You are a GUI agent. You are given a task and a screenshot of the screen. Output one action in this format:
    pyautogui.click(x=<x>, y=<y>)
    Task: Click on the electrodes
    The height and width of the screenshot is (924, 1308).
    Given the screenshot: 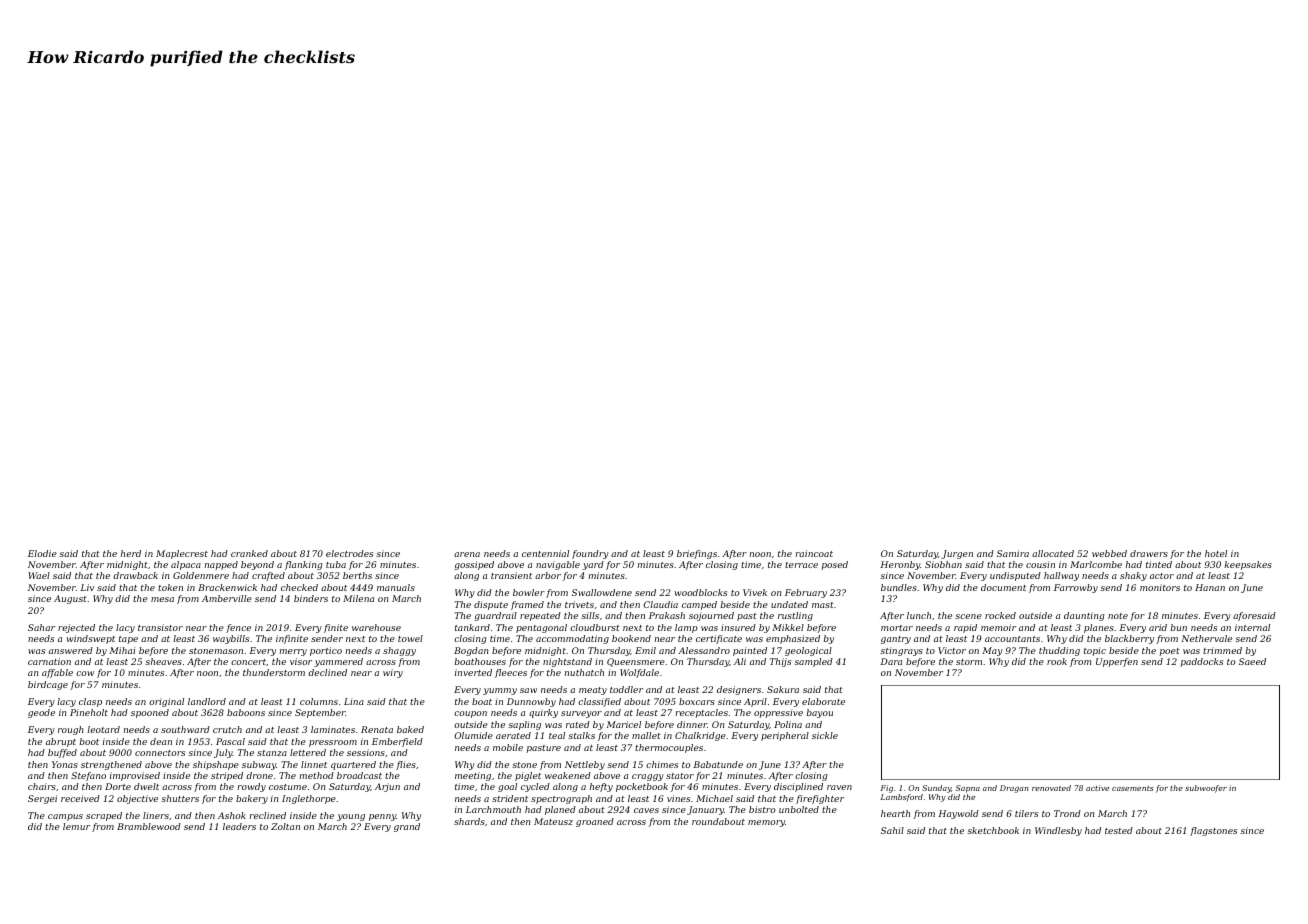 What is the action you would take?
    pyautogui.click(x=349, y=553)
